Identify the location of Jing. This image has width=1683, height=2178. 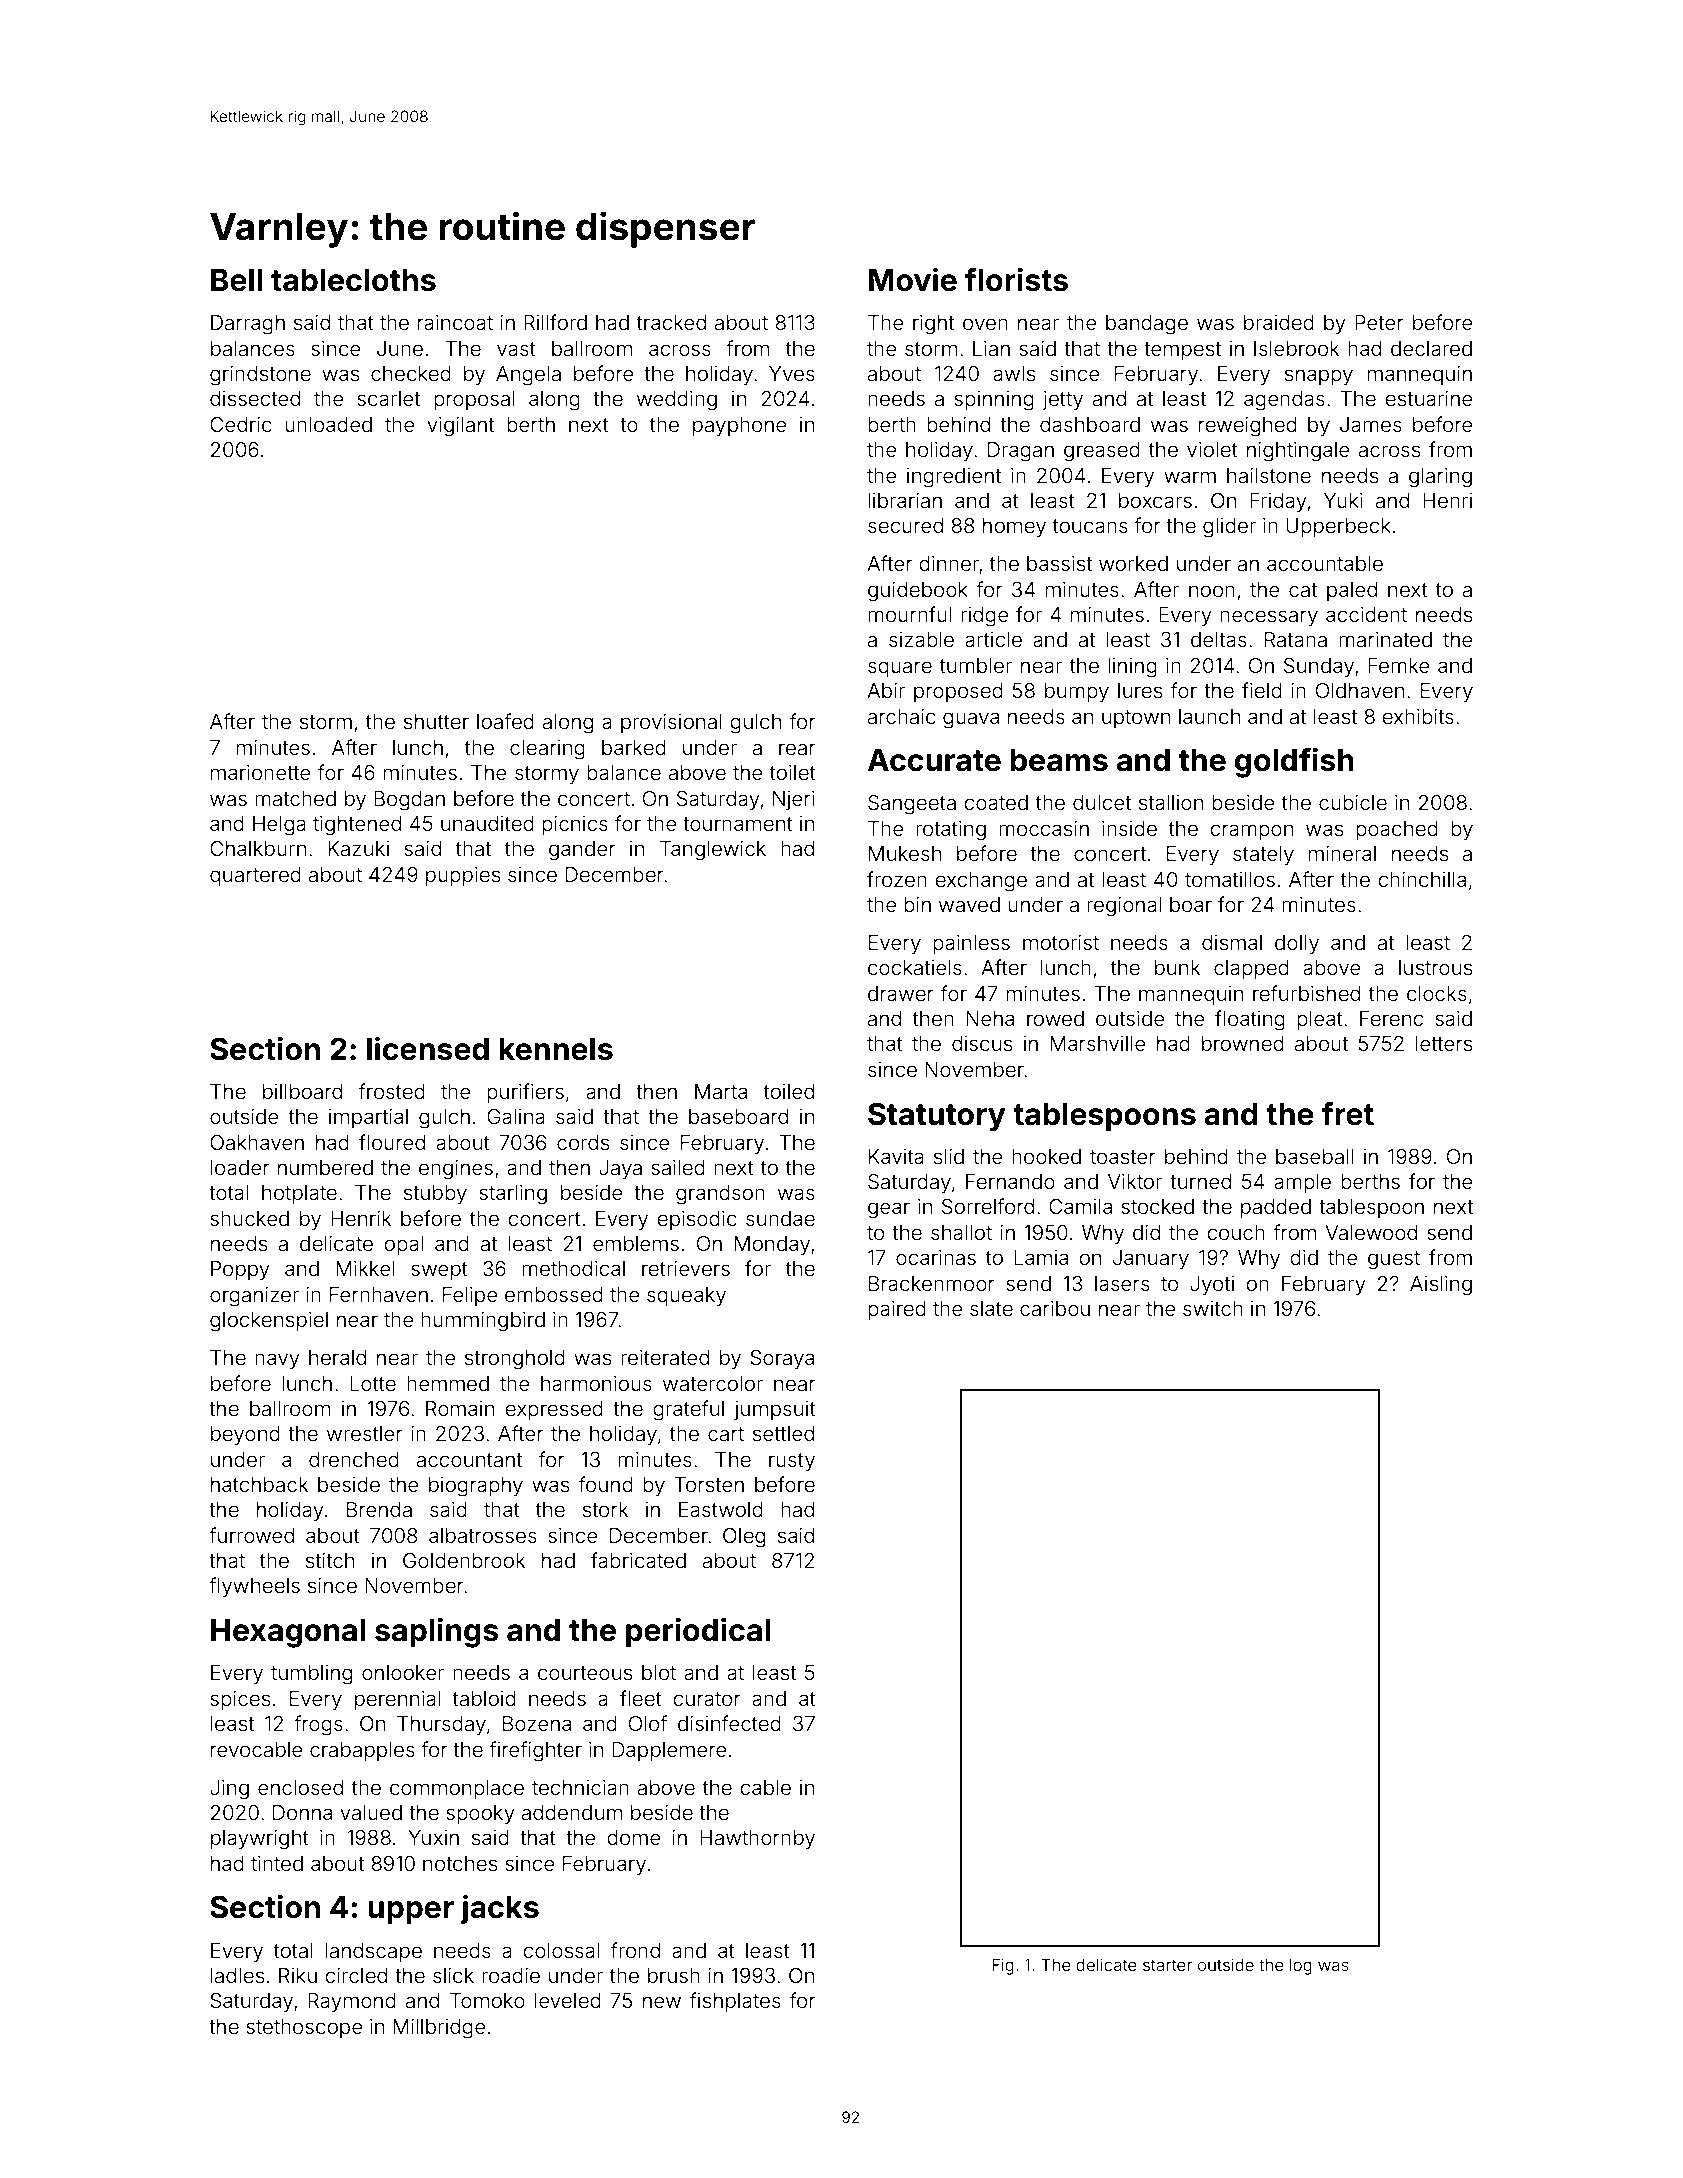
(229, 1790).
